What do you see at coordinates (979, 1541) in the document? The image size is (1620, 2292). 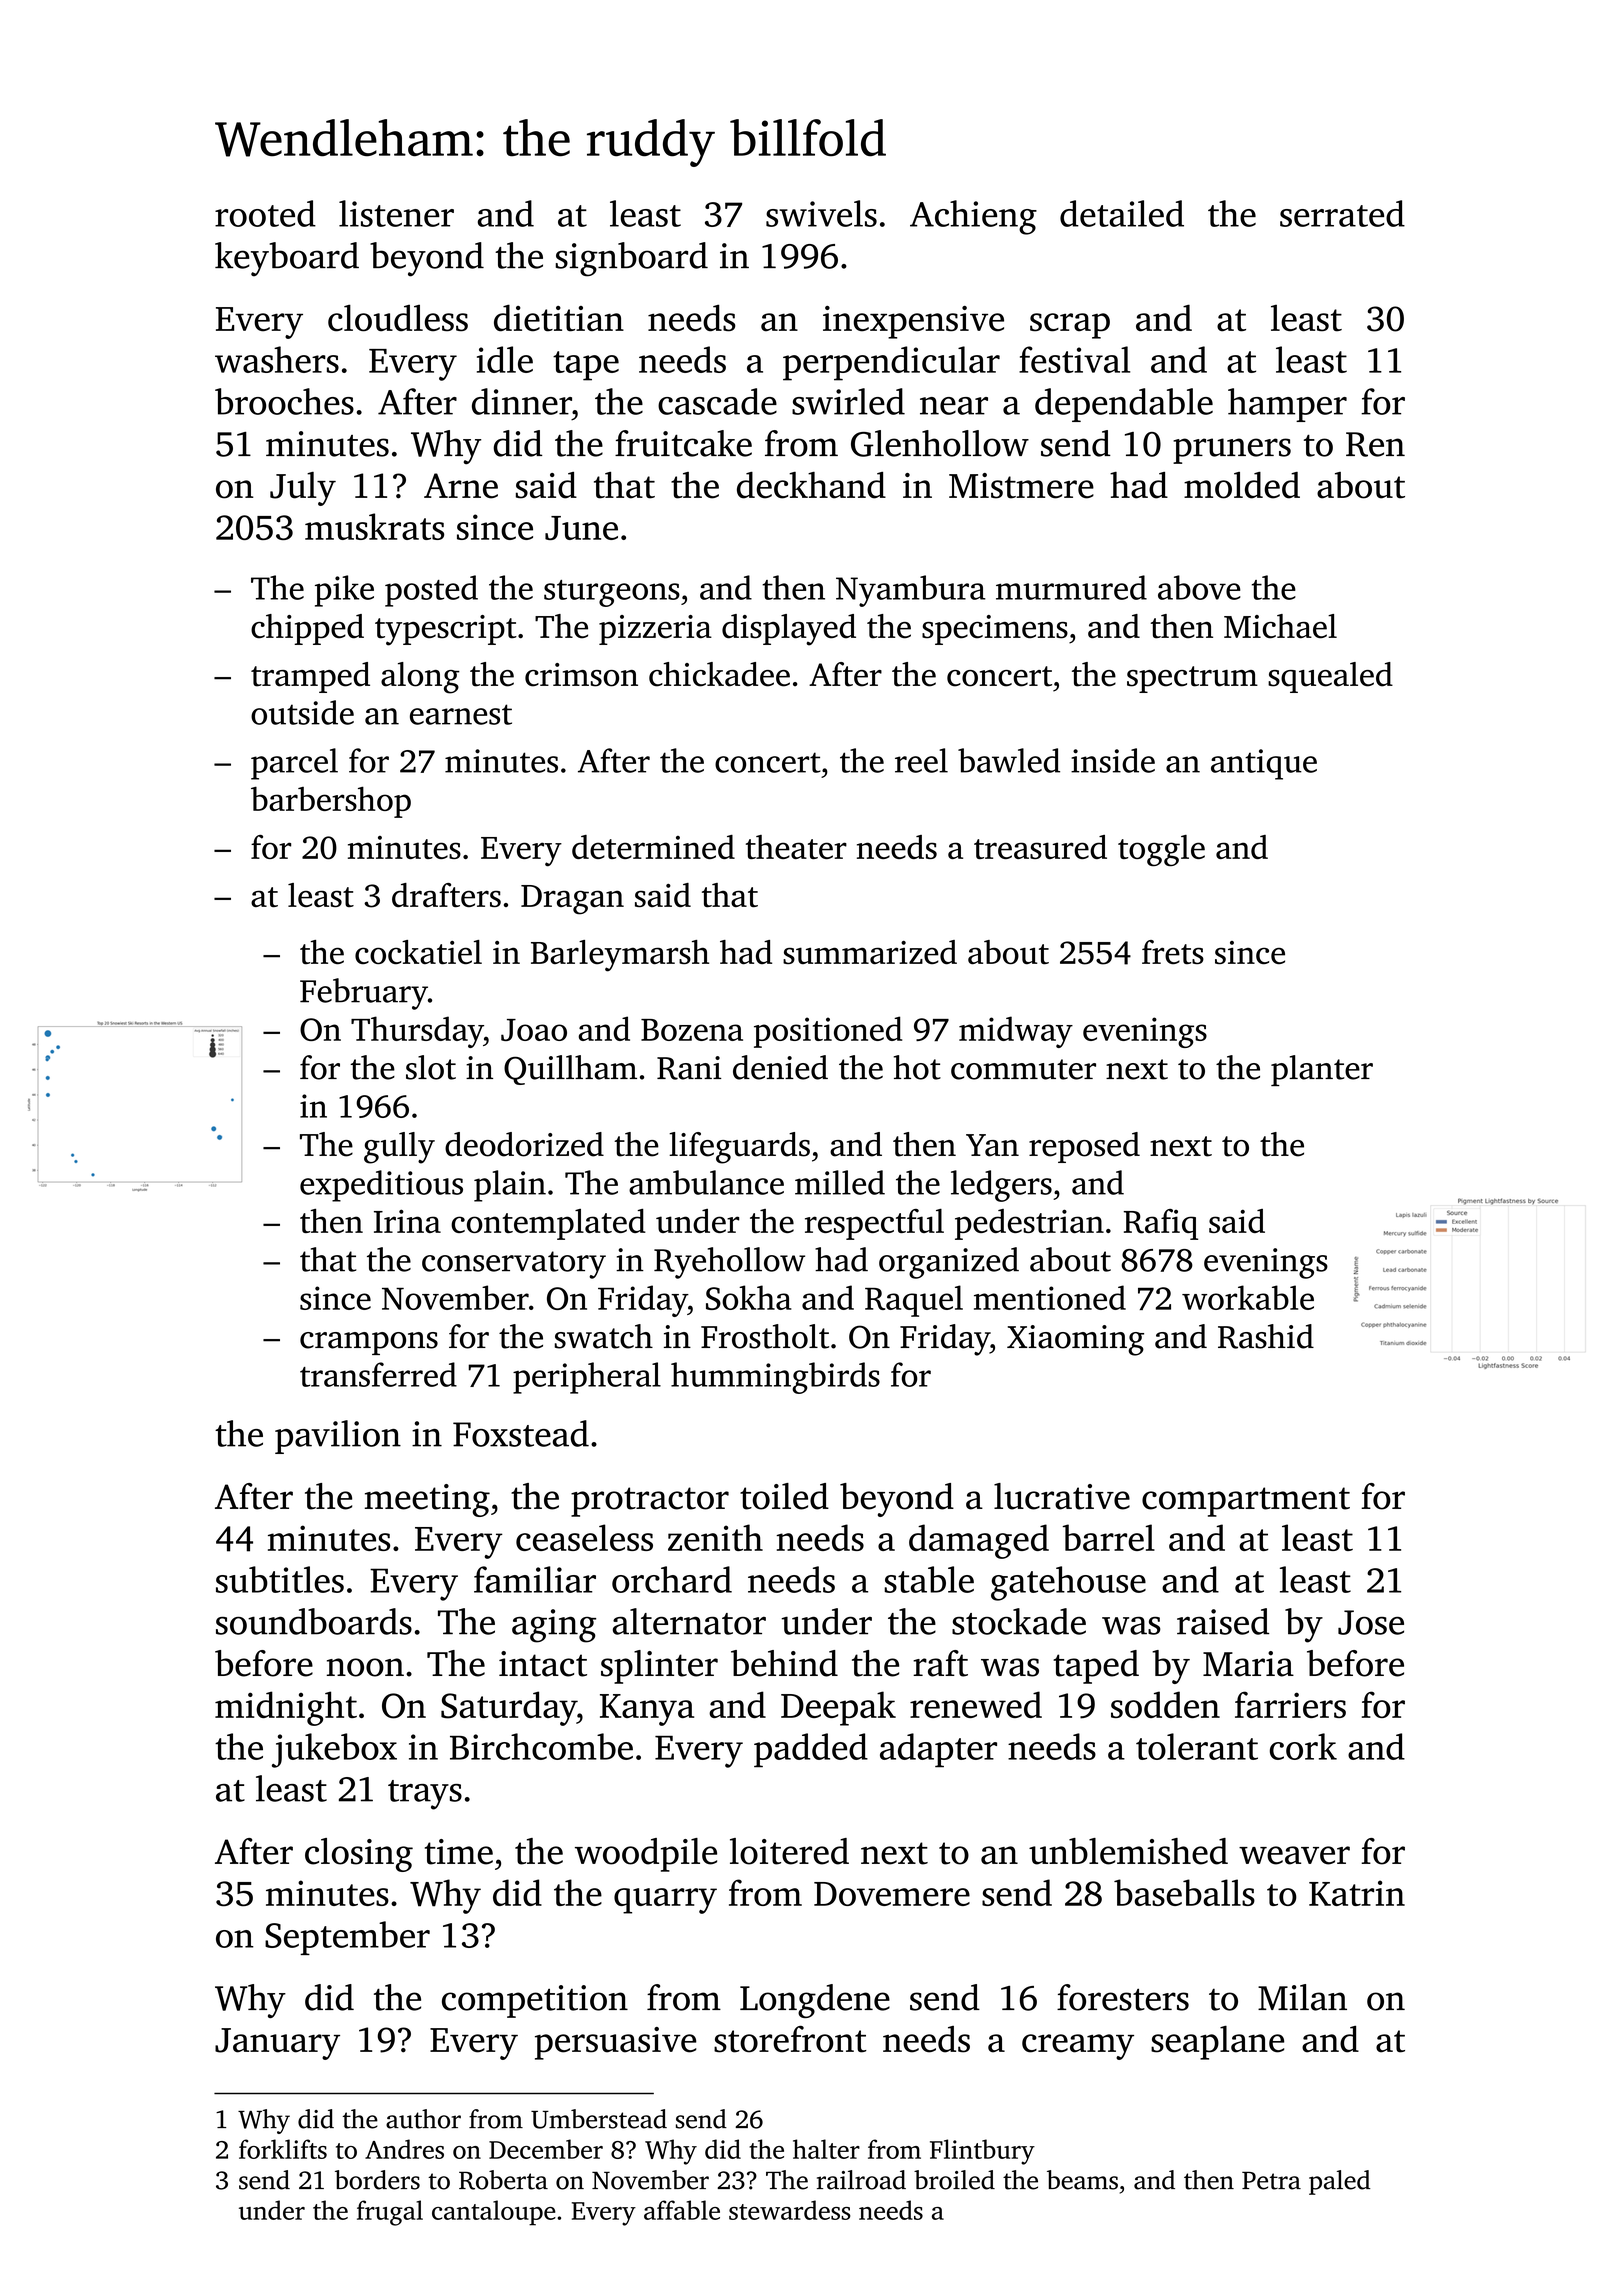 I see `damaged` at bounding box center [979, 1541].
